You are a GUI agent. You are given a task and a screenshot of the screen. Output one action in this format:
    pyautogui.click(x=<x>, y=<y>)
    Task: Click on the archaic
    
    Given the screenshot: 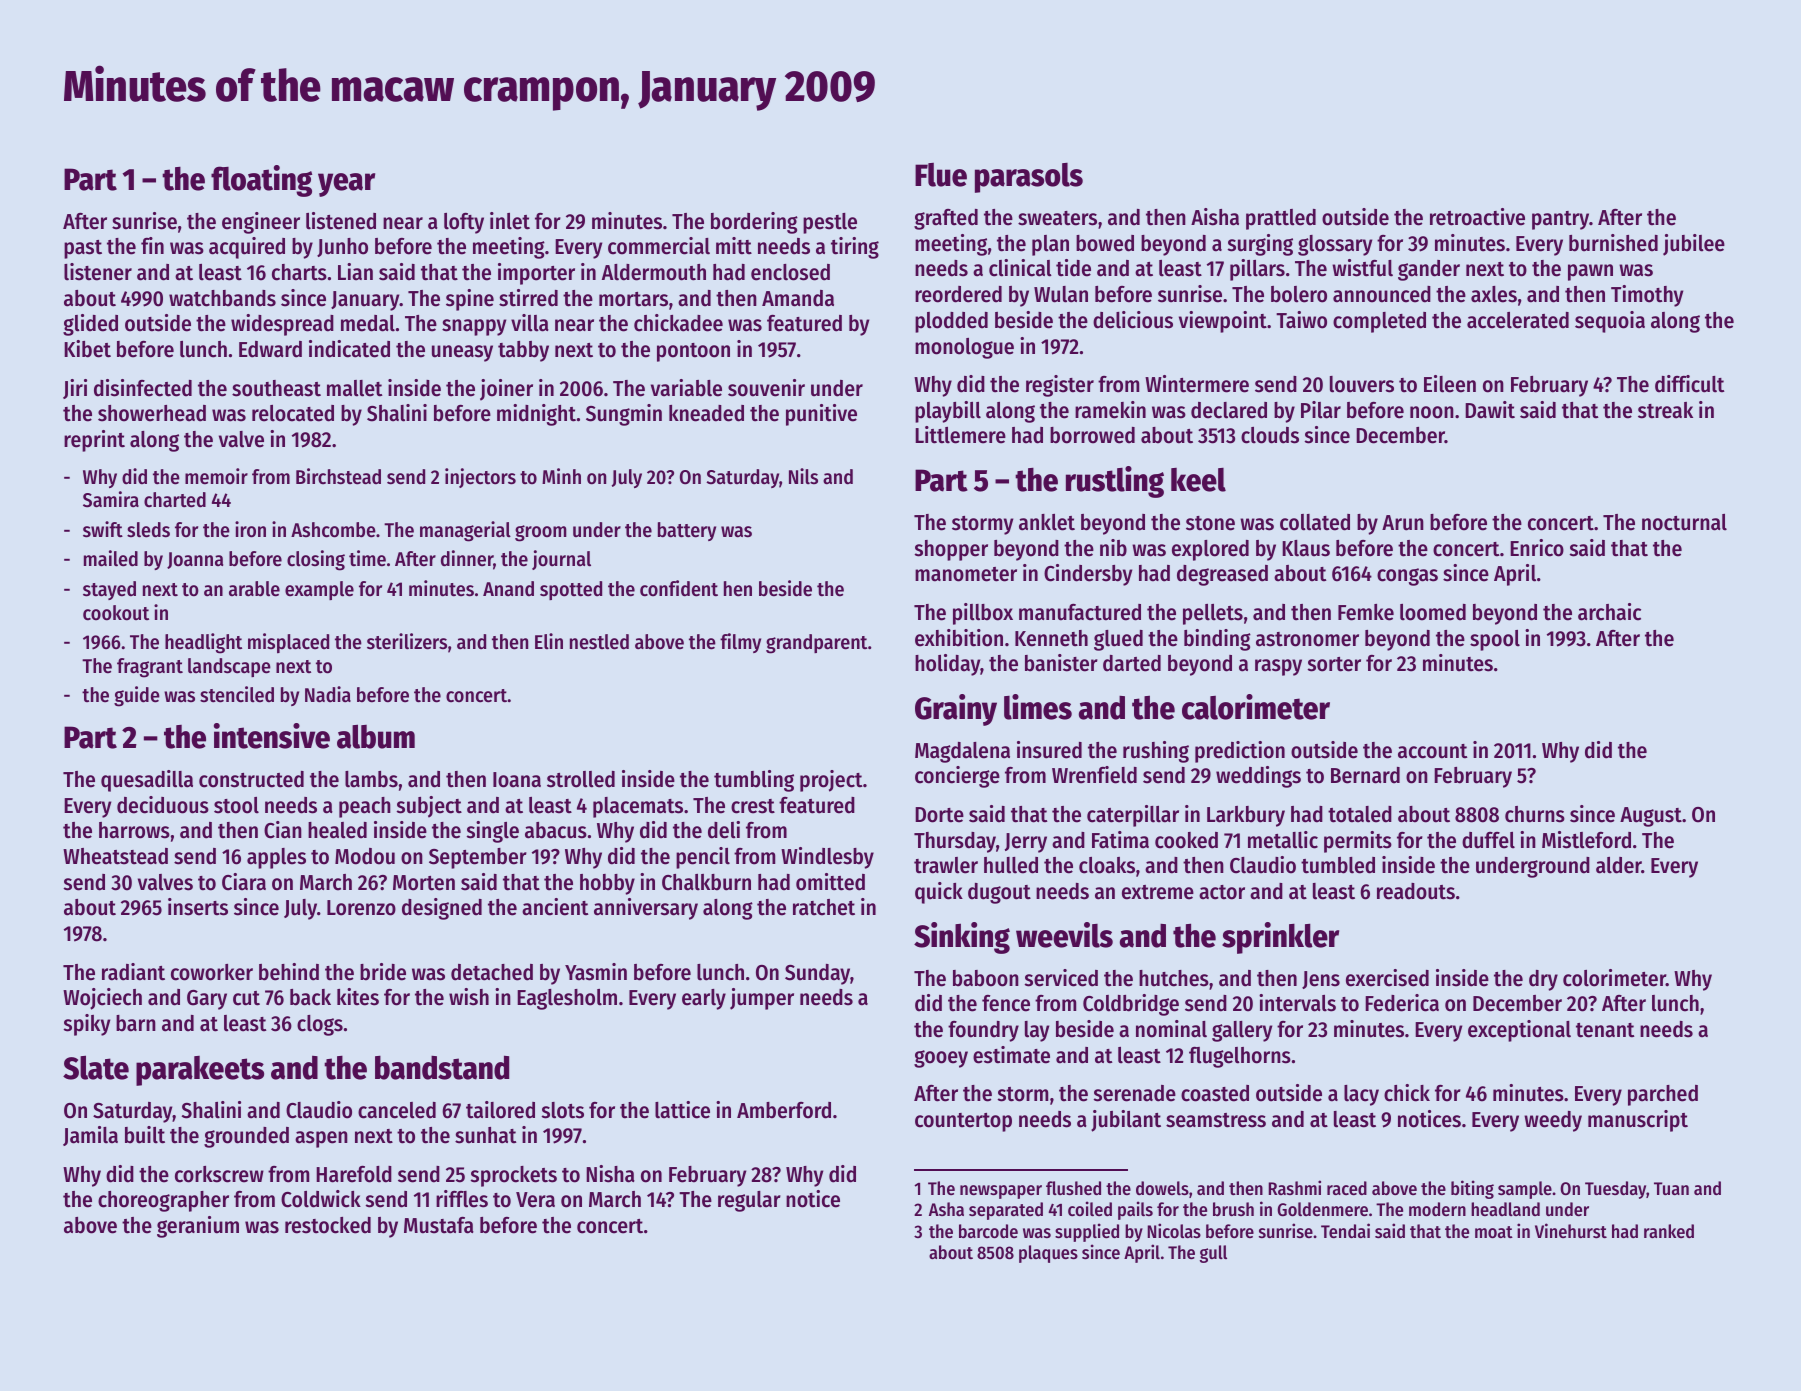 What is the action you would take?
    pyautogui.click(x=1609, y=612)
